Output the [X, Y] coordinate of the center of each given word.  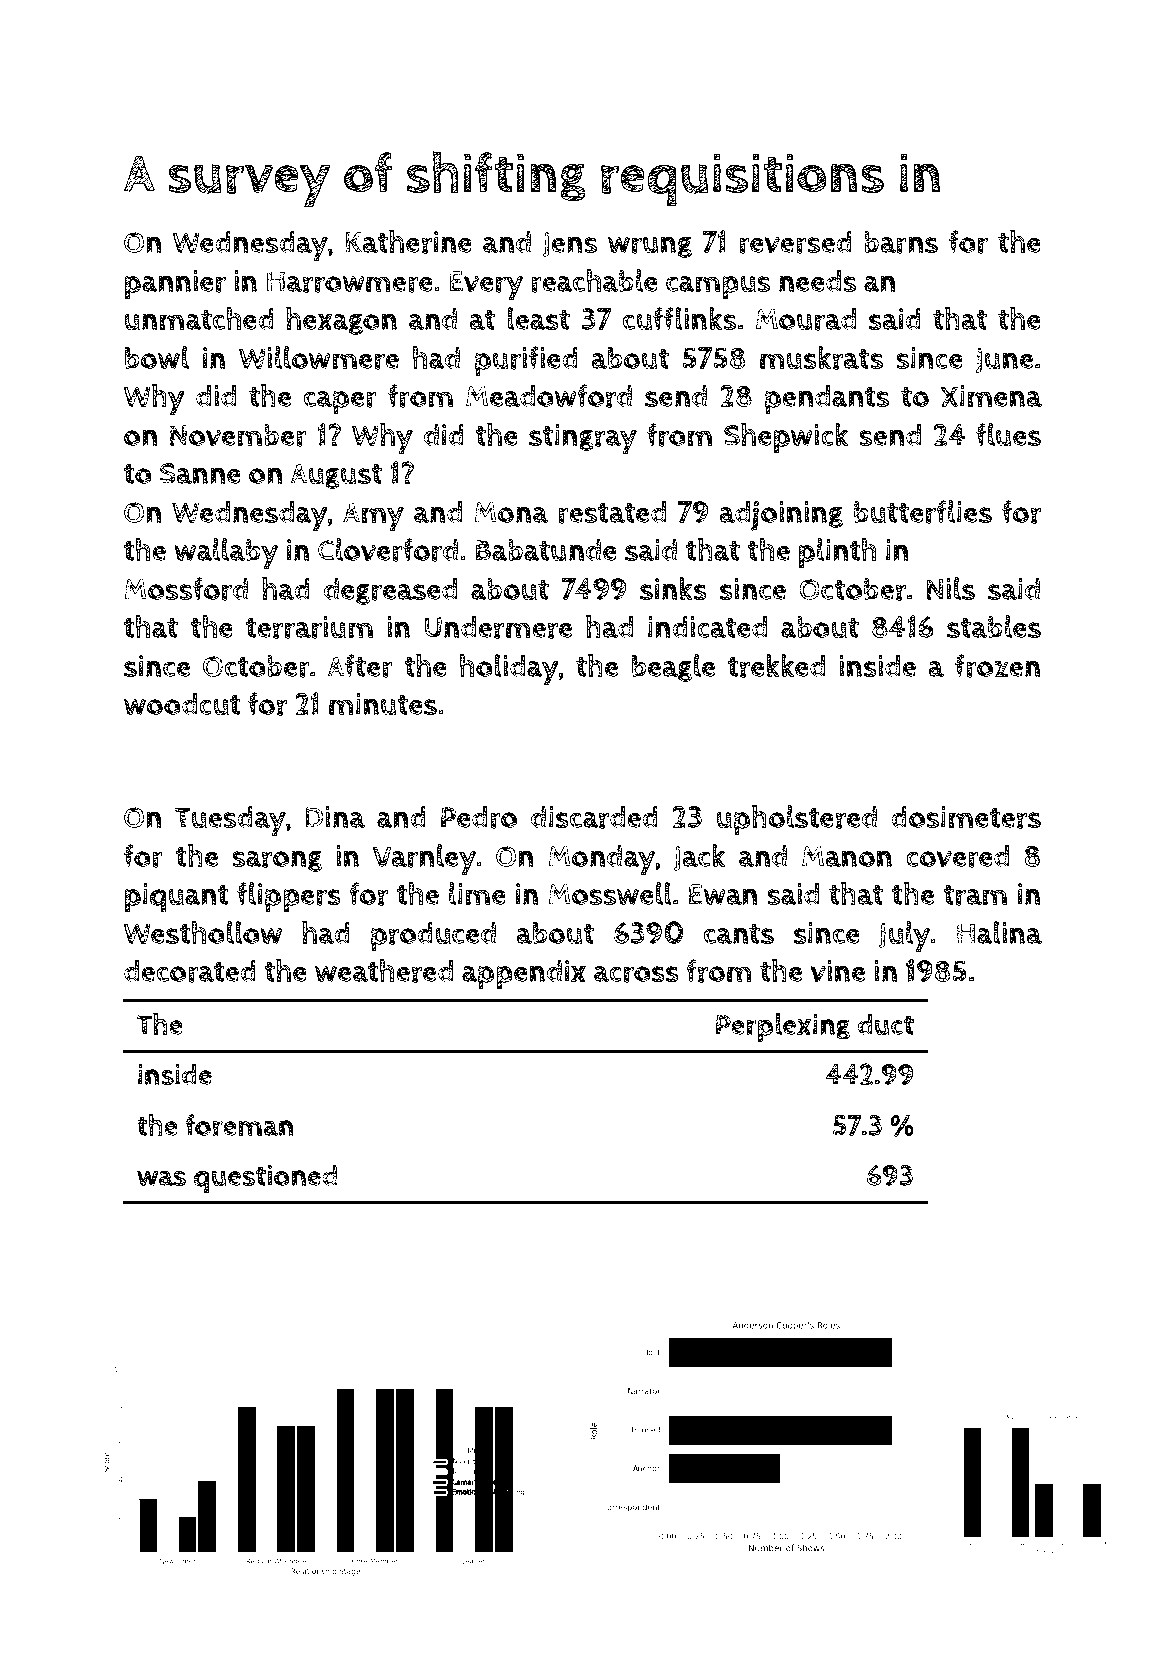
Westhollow [202, 932]
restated [612, 512]
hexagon [341, 321]
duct [886, 1024]
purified [526, 361]
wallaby [226, 553]
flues [1008, 435]
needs [817, 281]
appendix [524, 975]
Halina [999, 932]
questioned [265, 1178]
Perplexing [783, 1027]
